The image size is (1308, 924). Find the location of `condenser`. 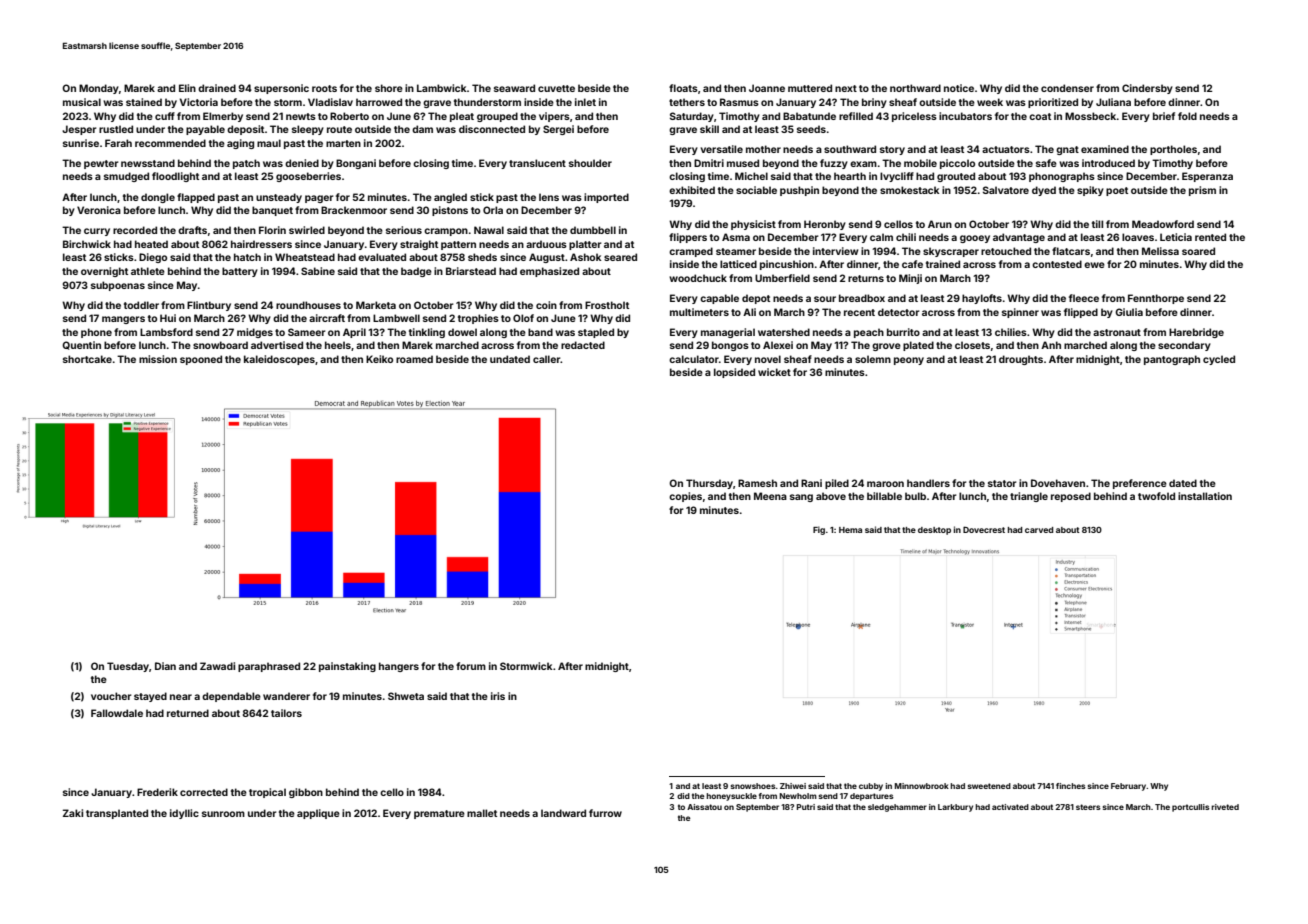

condenser is located at coordinates (1067, 88).
